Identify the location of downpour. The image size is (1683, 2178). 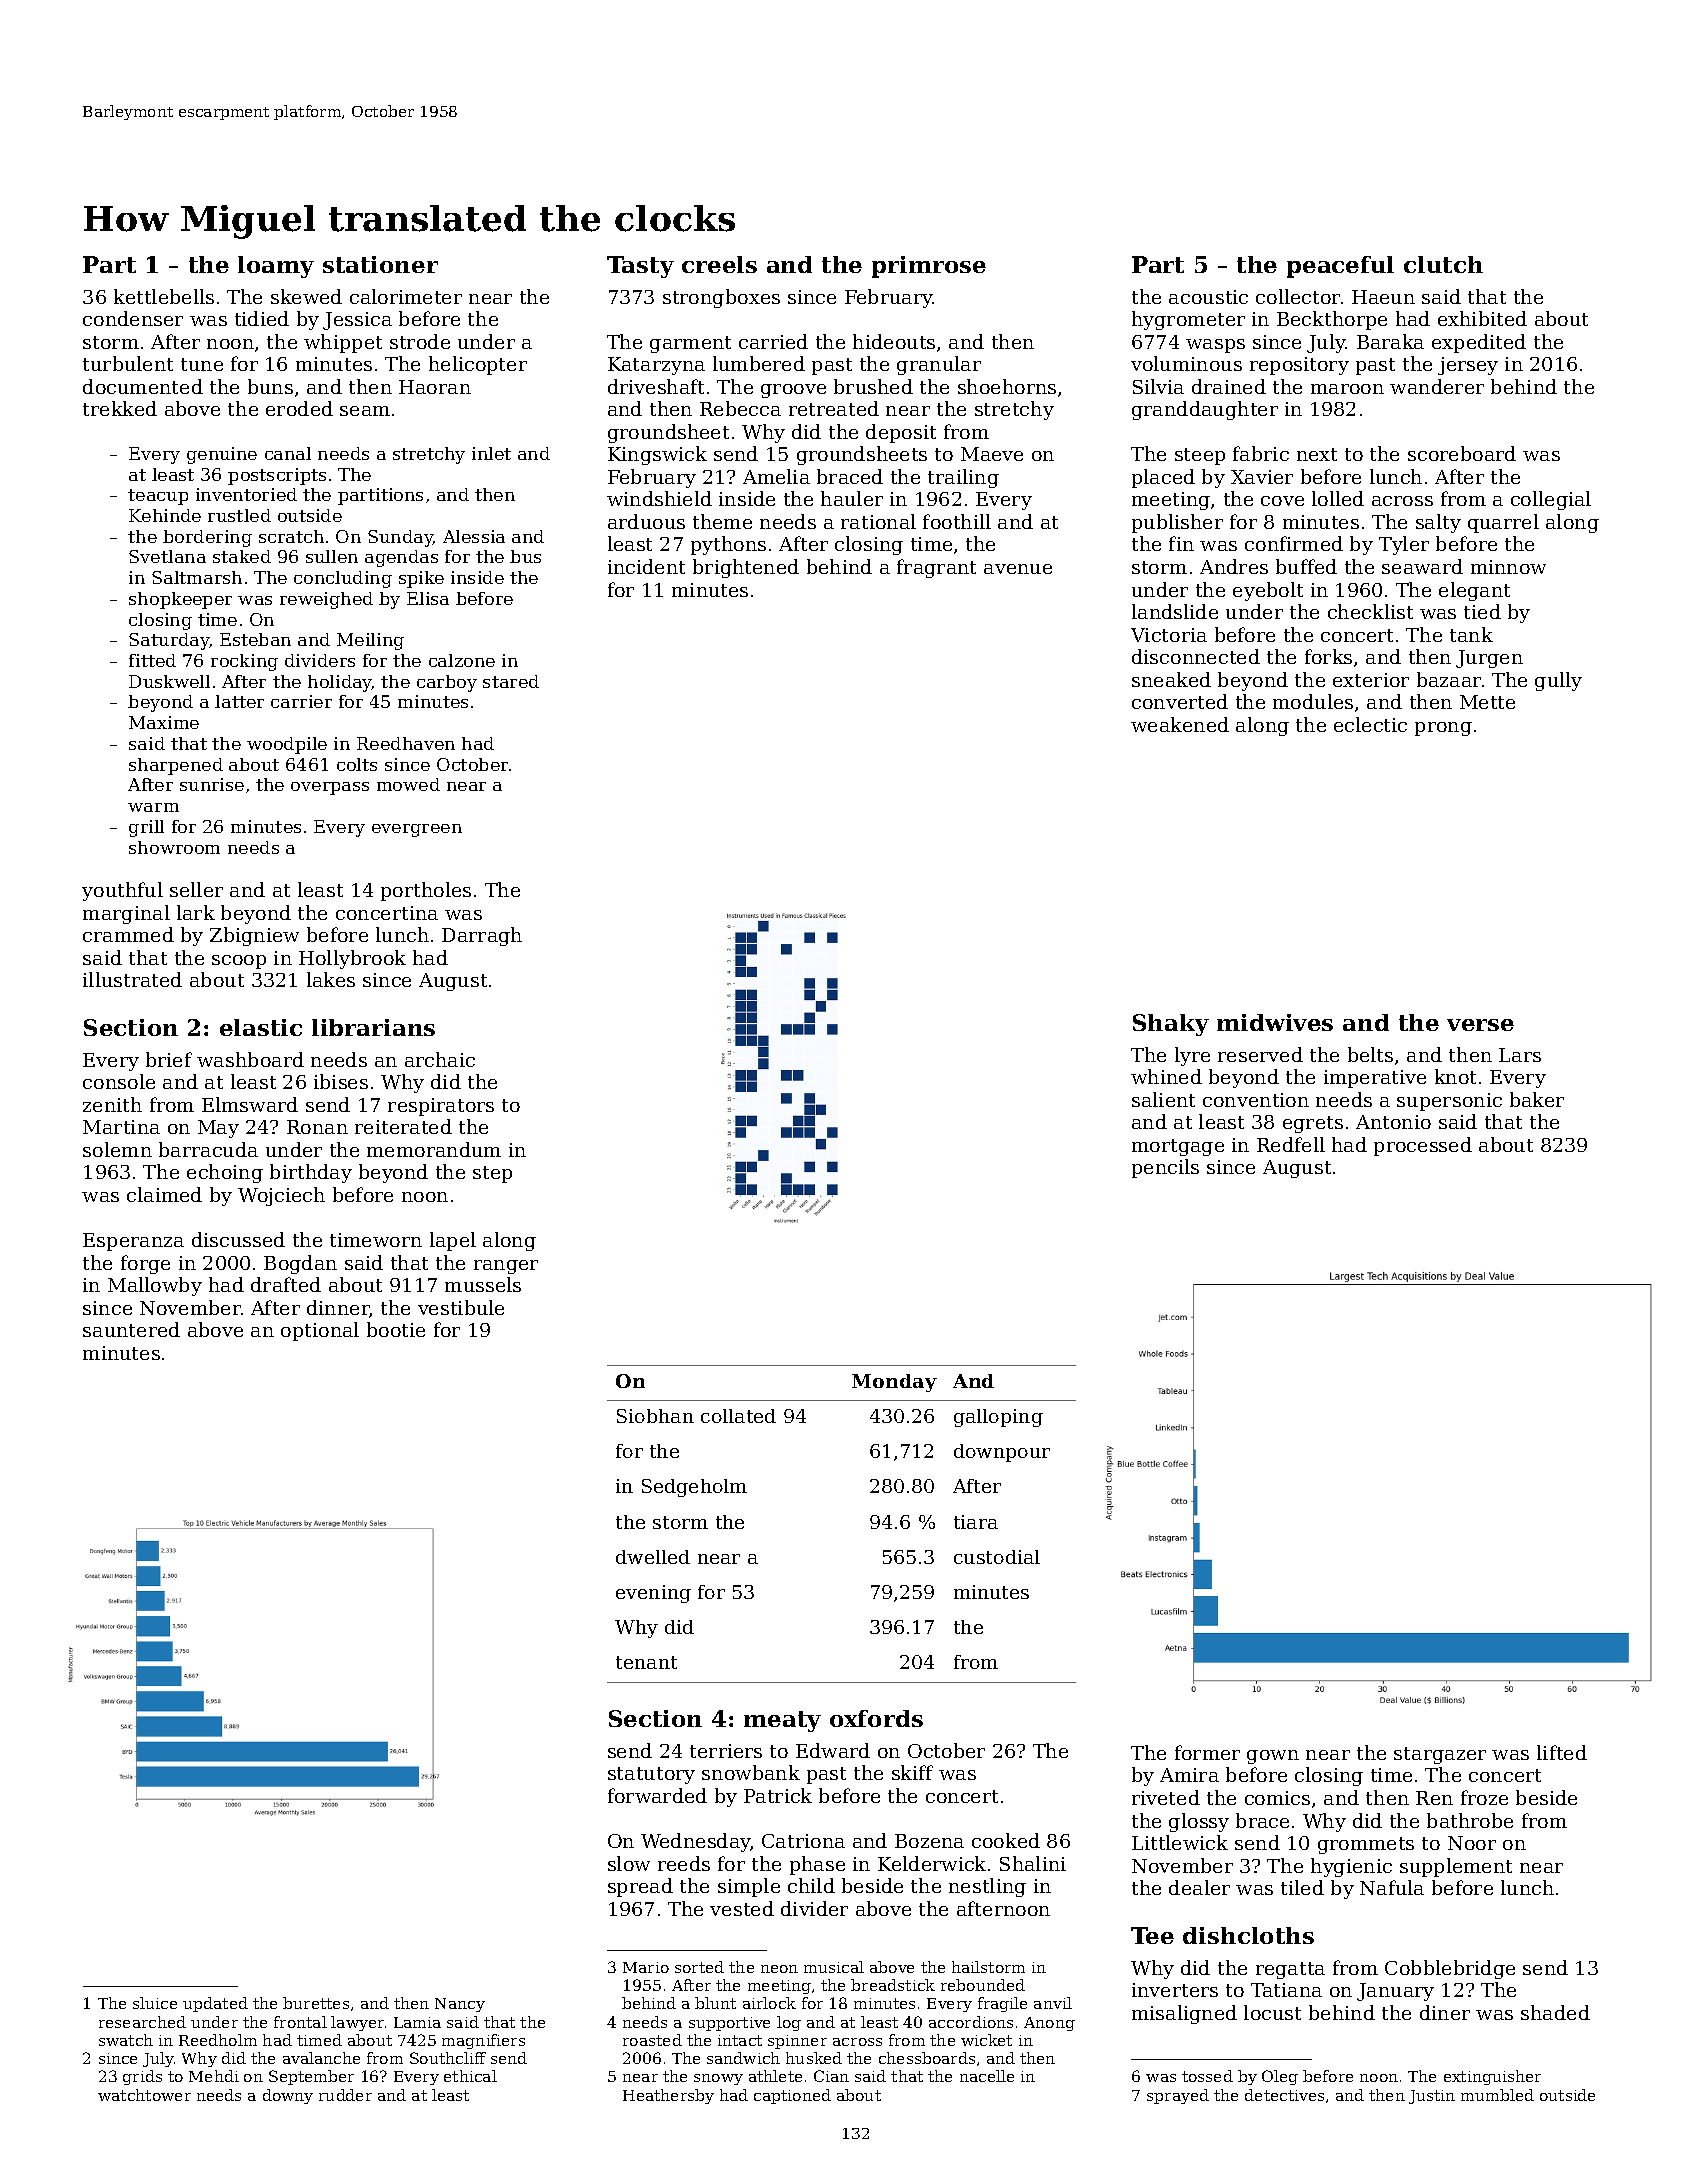
(1002, 1453).
